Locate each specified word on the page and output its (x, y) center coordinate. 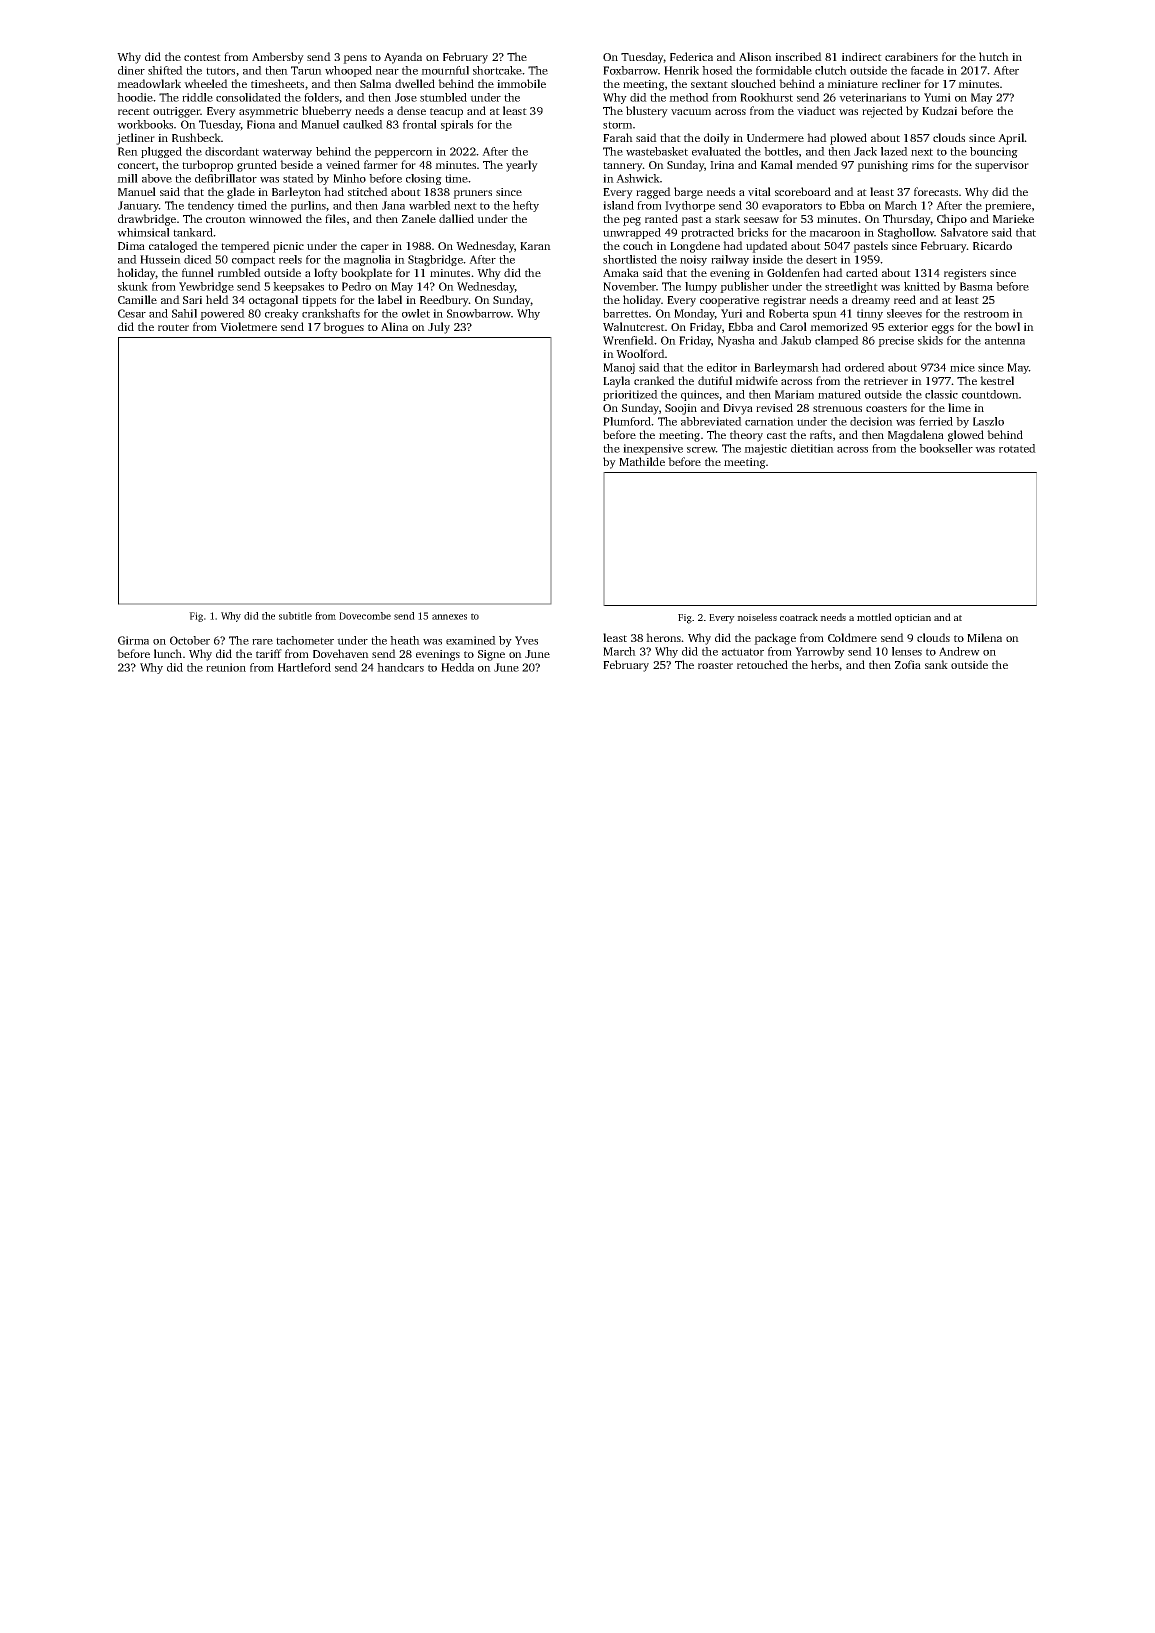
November (629, 286)
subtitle (295, 616)
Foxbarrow (630, 70)
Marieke (1013, 218)
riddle (197, 97)
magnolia (367, 260)
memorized (839, 326)
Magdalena (916, 436)
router (173, 327)
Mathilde (642, 461)
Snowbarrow (479, 313)
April (1011, 139)
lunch (168, 653)
